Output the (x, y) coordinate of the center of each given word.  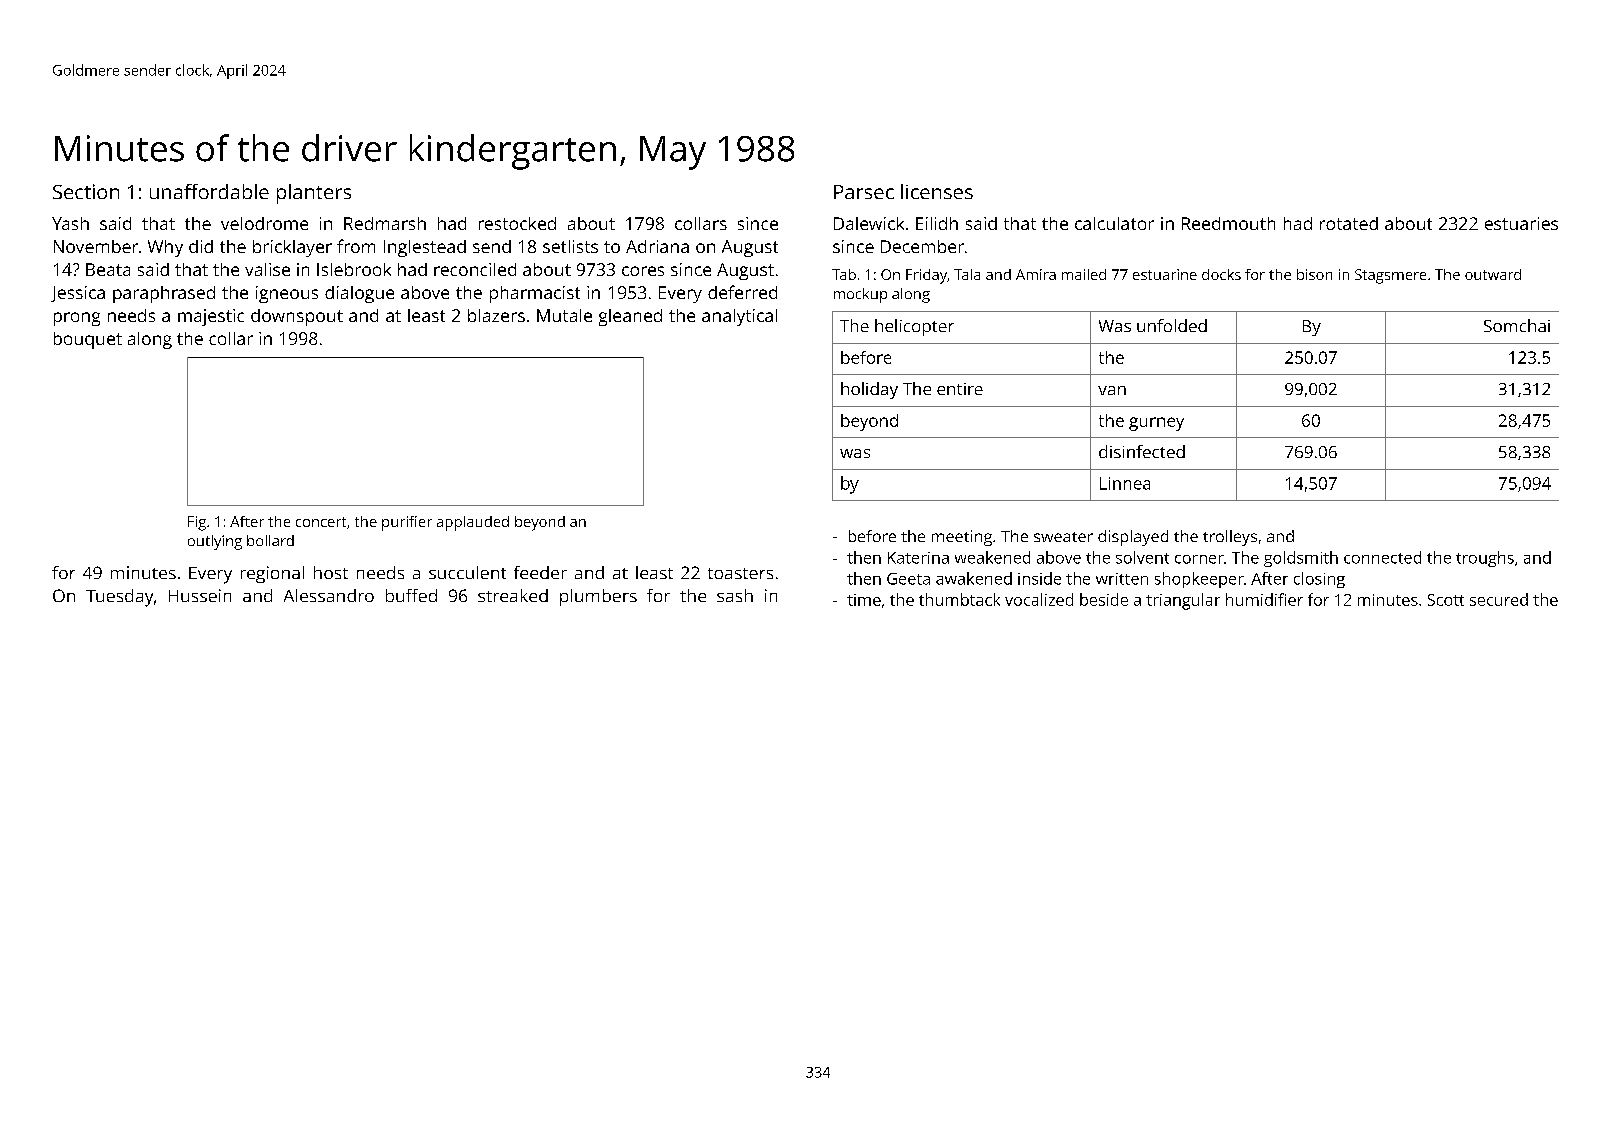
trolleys (1230, 538)
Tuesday (119, 598)
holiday (869, 390)
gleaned (630, 317)
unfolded (1172, 325)
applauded (473, 523)
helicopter (914, 327)
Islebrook (354, 269)
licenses (937, 191)
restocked (517, 223)
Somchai (1517, 325)
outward (1493, 274)
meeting (962, 538)
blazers (496, 315)
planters (314, 194)
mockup (860, 295)
